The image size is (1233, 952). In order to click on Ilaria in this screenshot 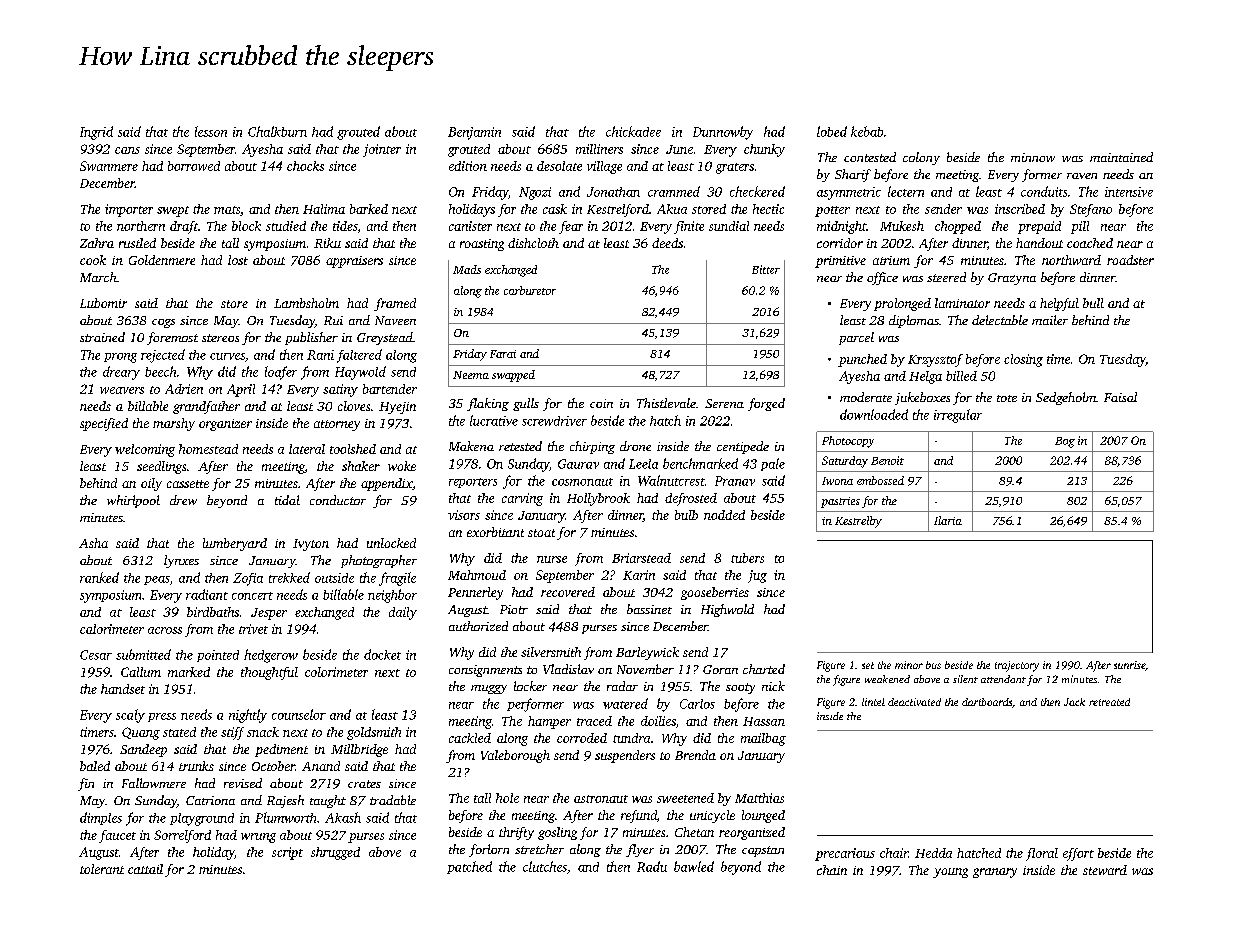, I will do `click(948, 520)`.
